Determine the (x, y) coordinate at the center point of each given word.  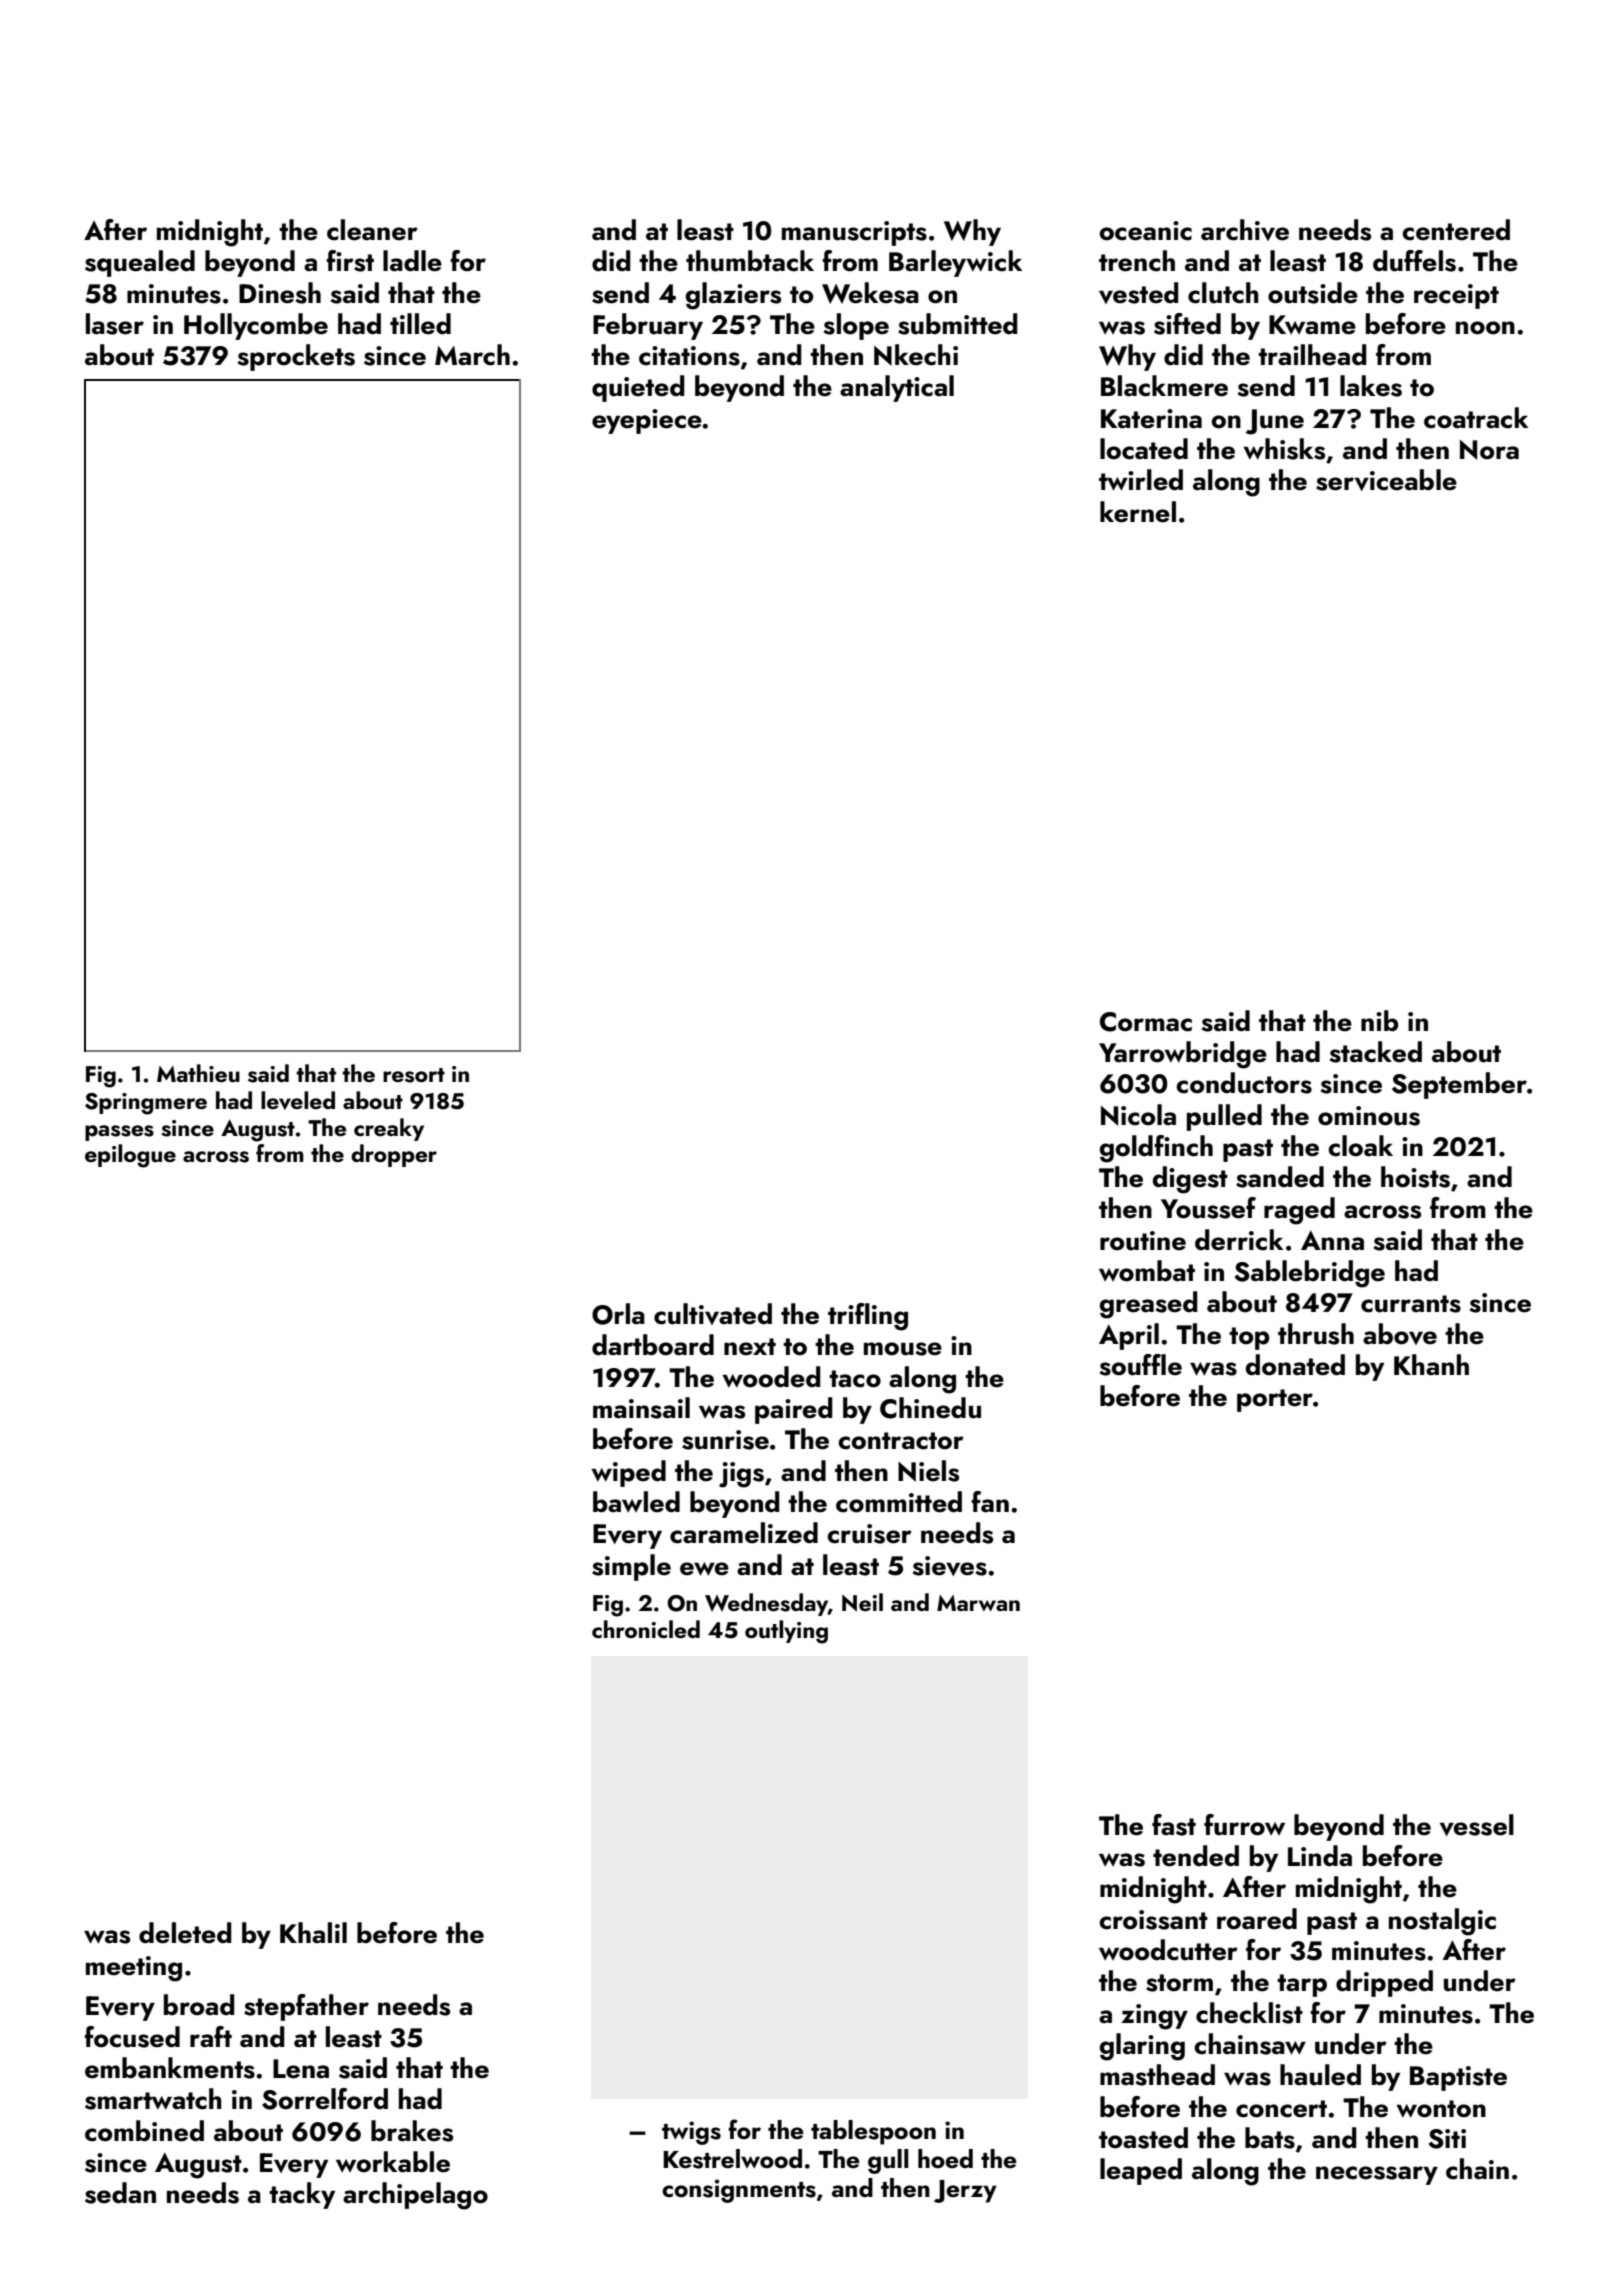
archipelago (415, 2196)
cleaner (372, 230)
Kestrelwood (732, 2159)
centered (1456, 230)
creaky (389, 1129)
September (1459, 1085)
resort (414, 1075)
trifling (868, 1317)
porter (1275, 1400)
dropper (394, 1155)
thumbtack (750, 261)
